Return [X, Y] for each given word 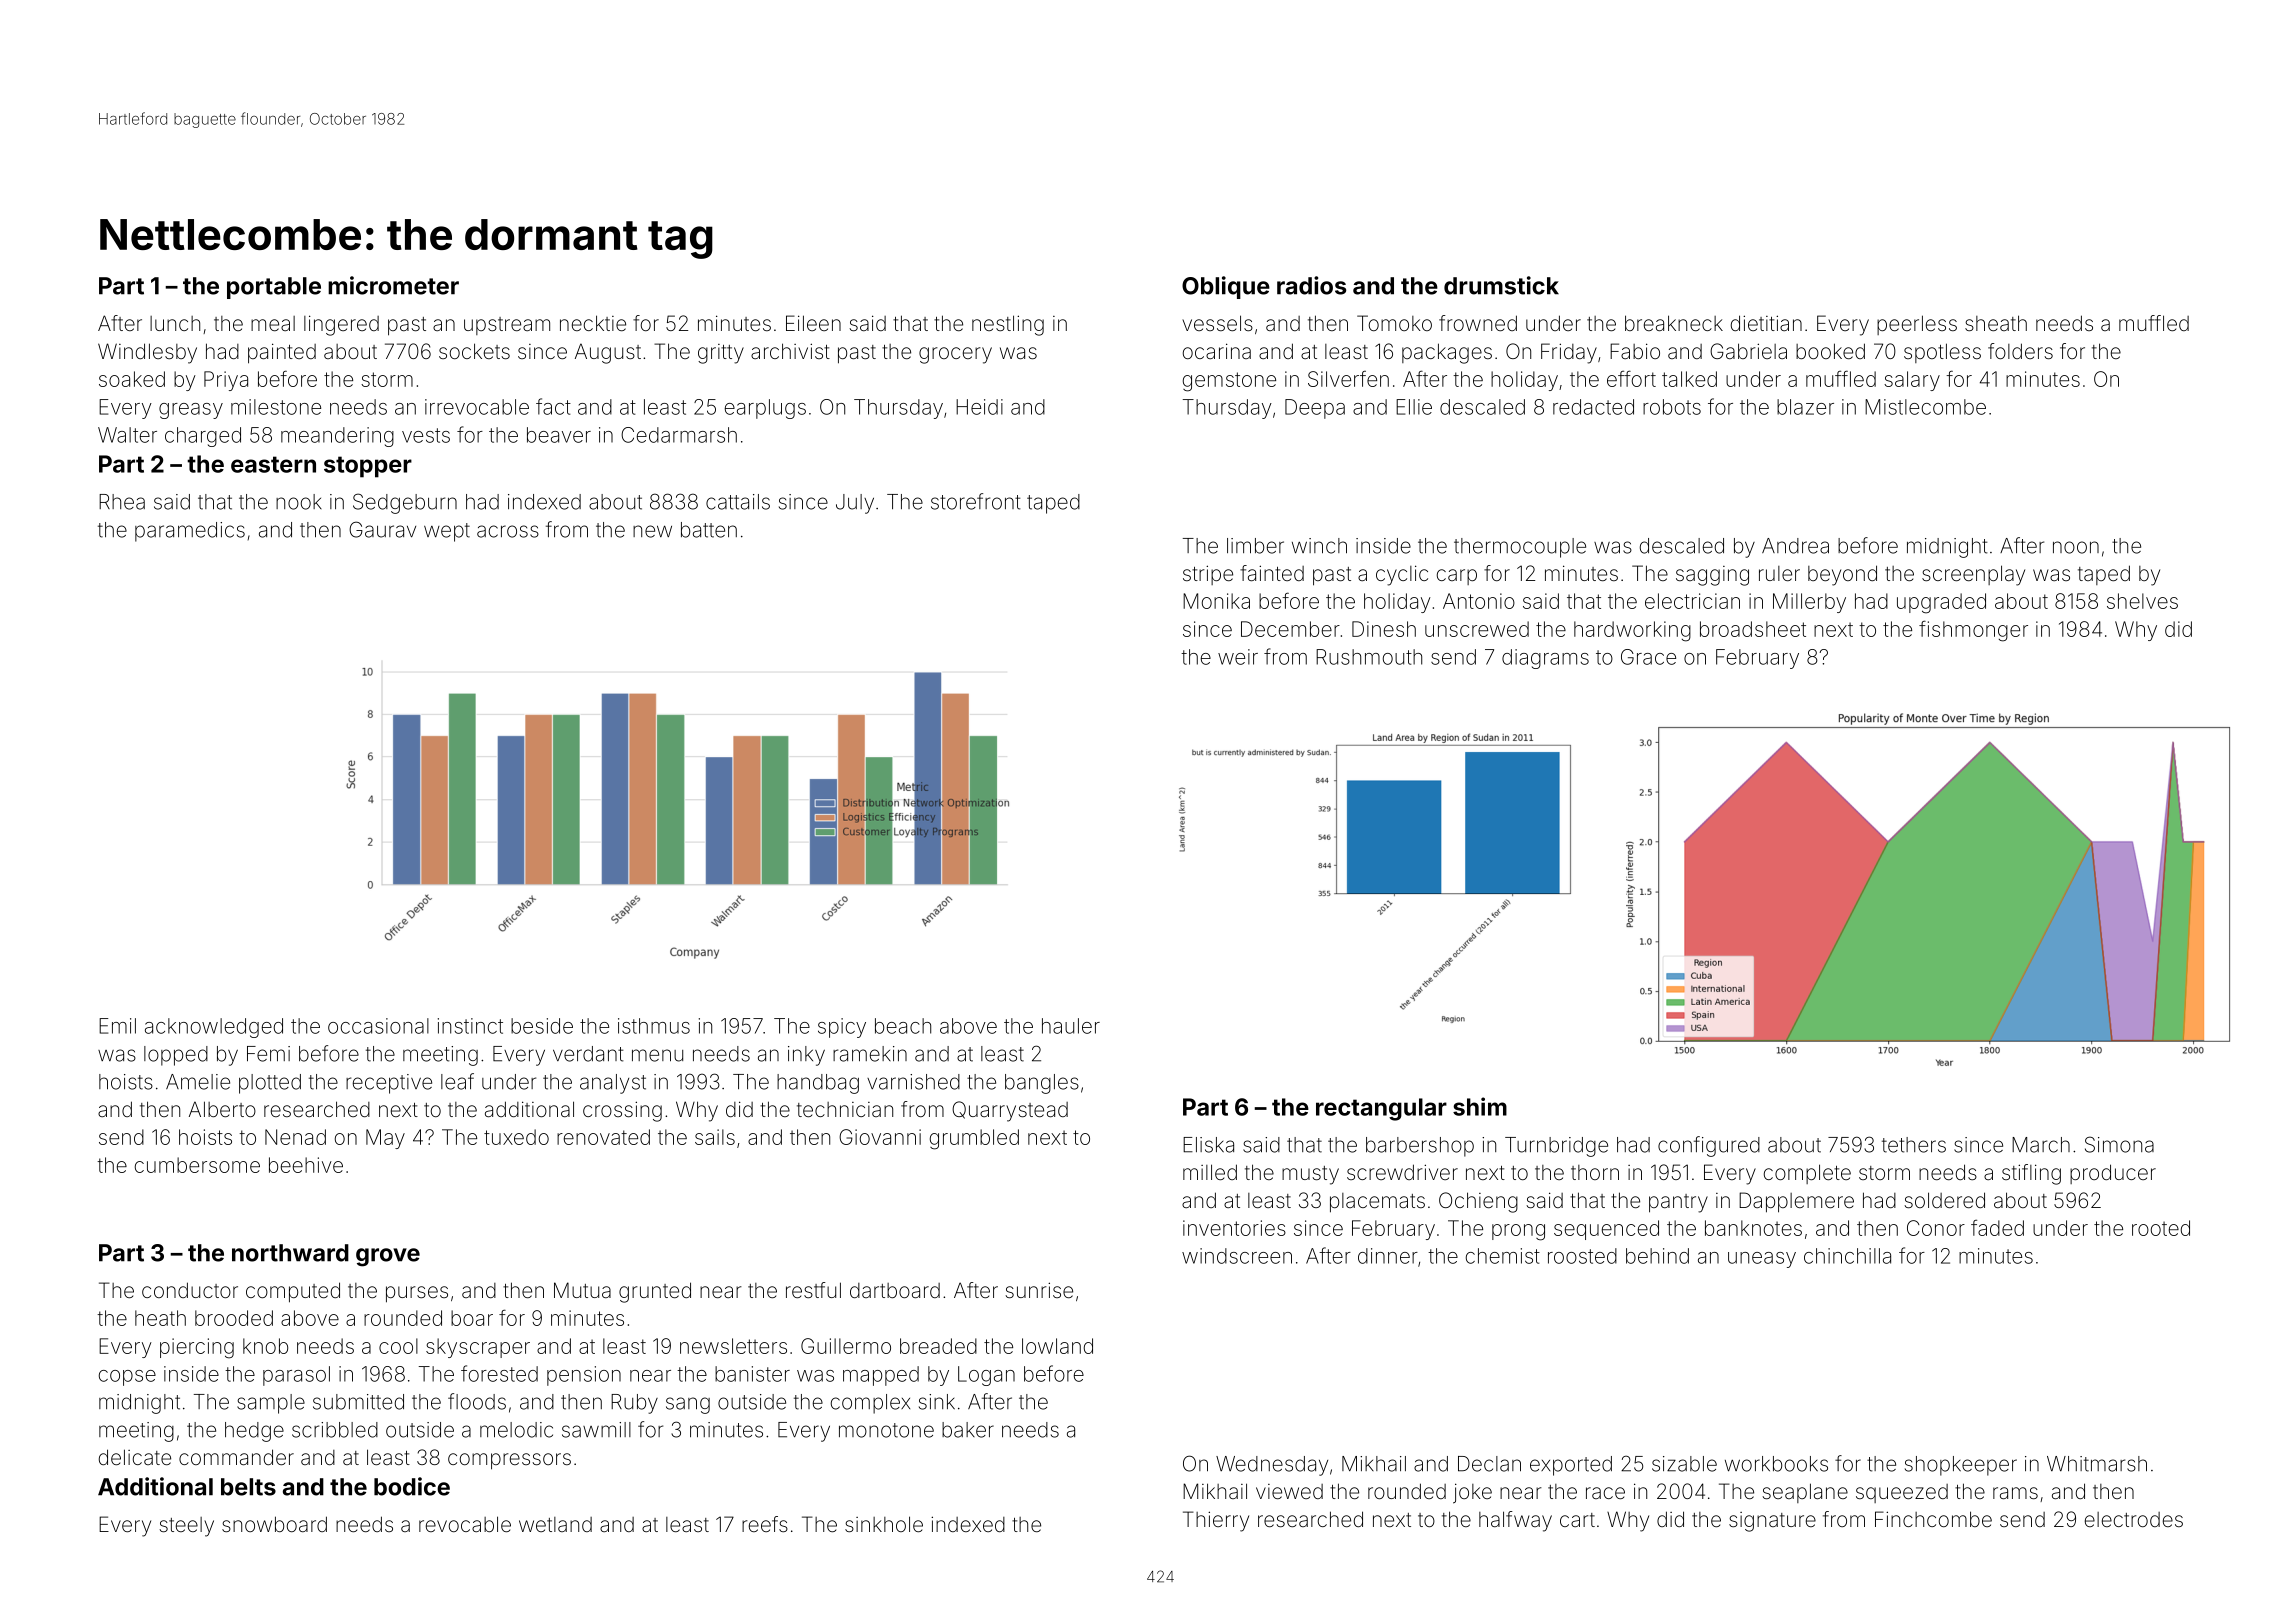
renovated [603, 1137]
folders [2020, 351]
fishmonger [1973, 631]
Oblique [1226, 287]
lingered [341, 325]
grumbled [974, 1139]
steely [186, 1527]
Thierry [1216, 1521]
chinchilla [1847, 1256]
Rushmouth [1369, 657]
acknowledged [214, 1028]
